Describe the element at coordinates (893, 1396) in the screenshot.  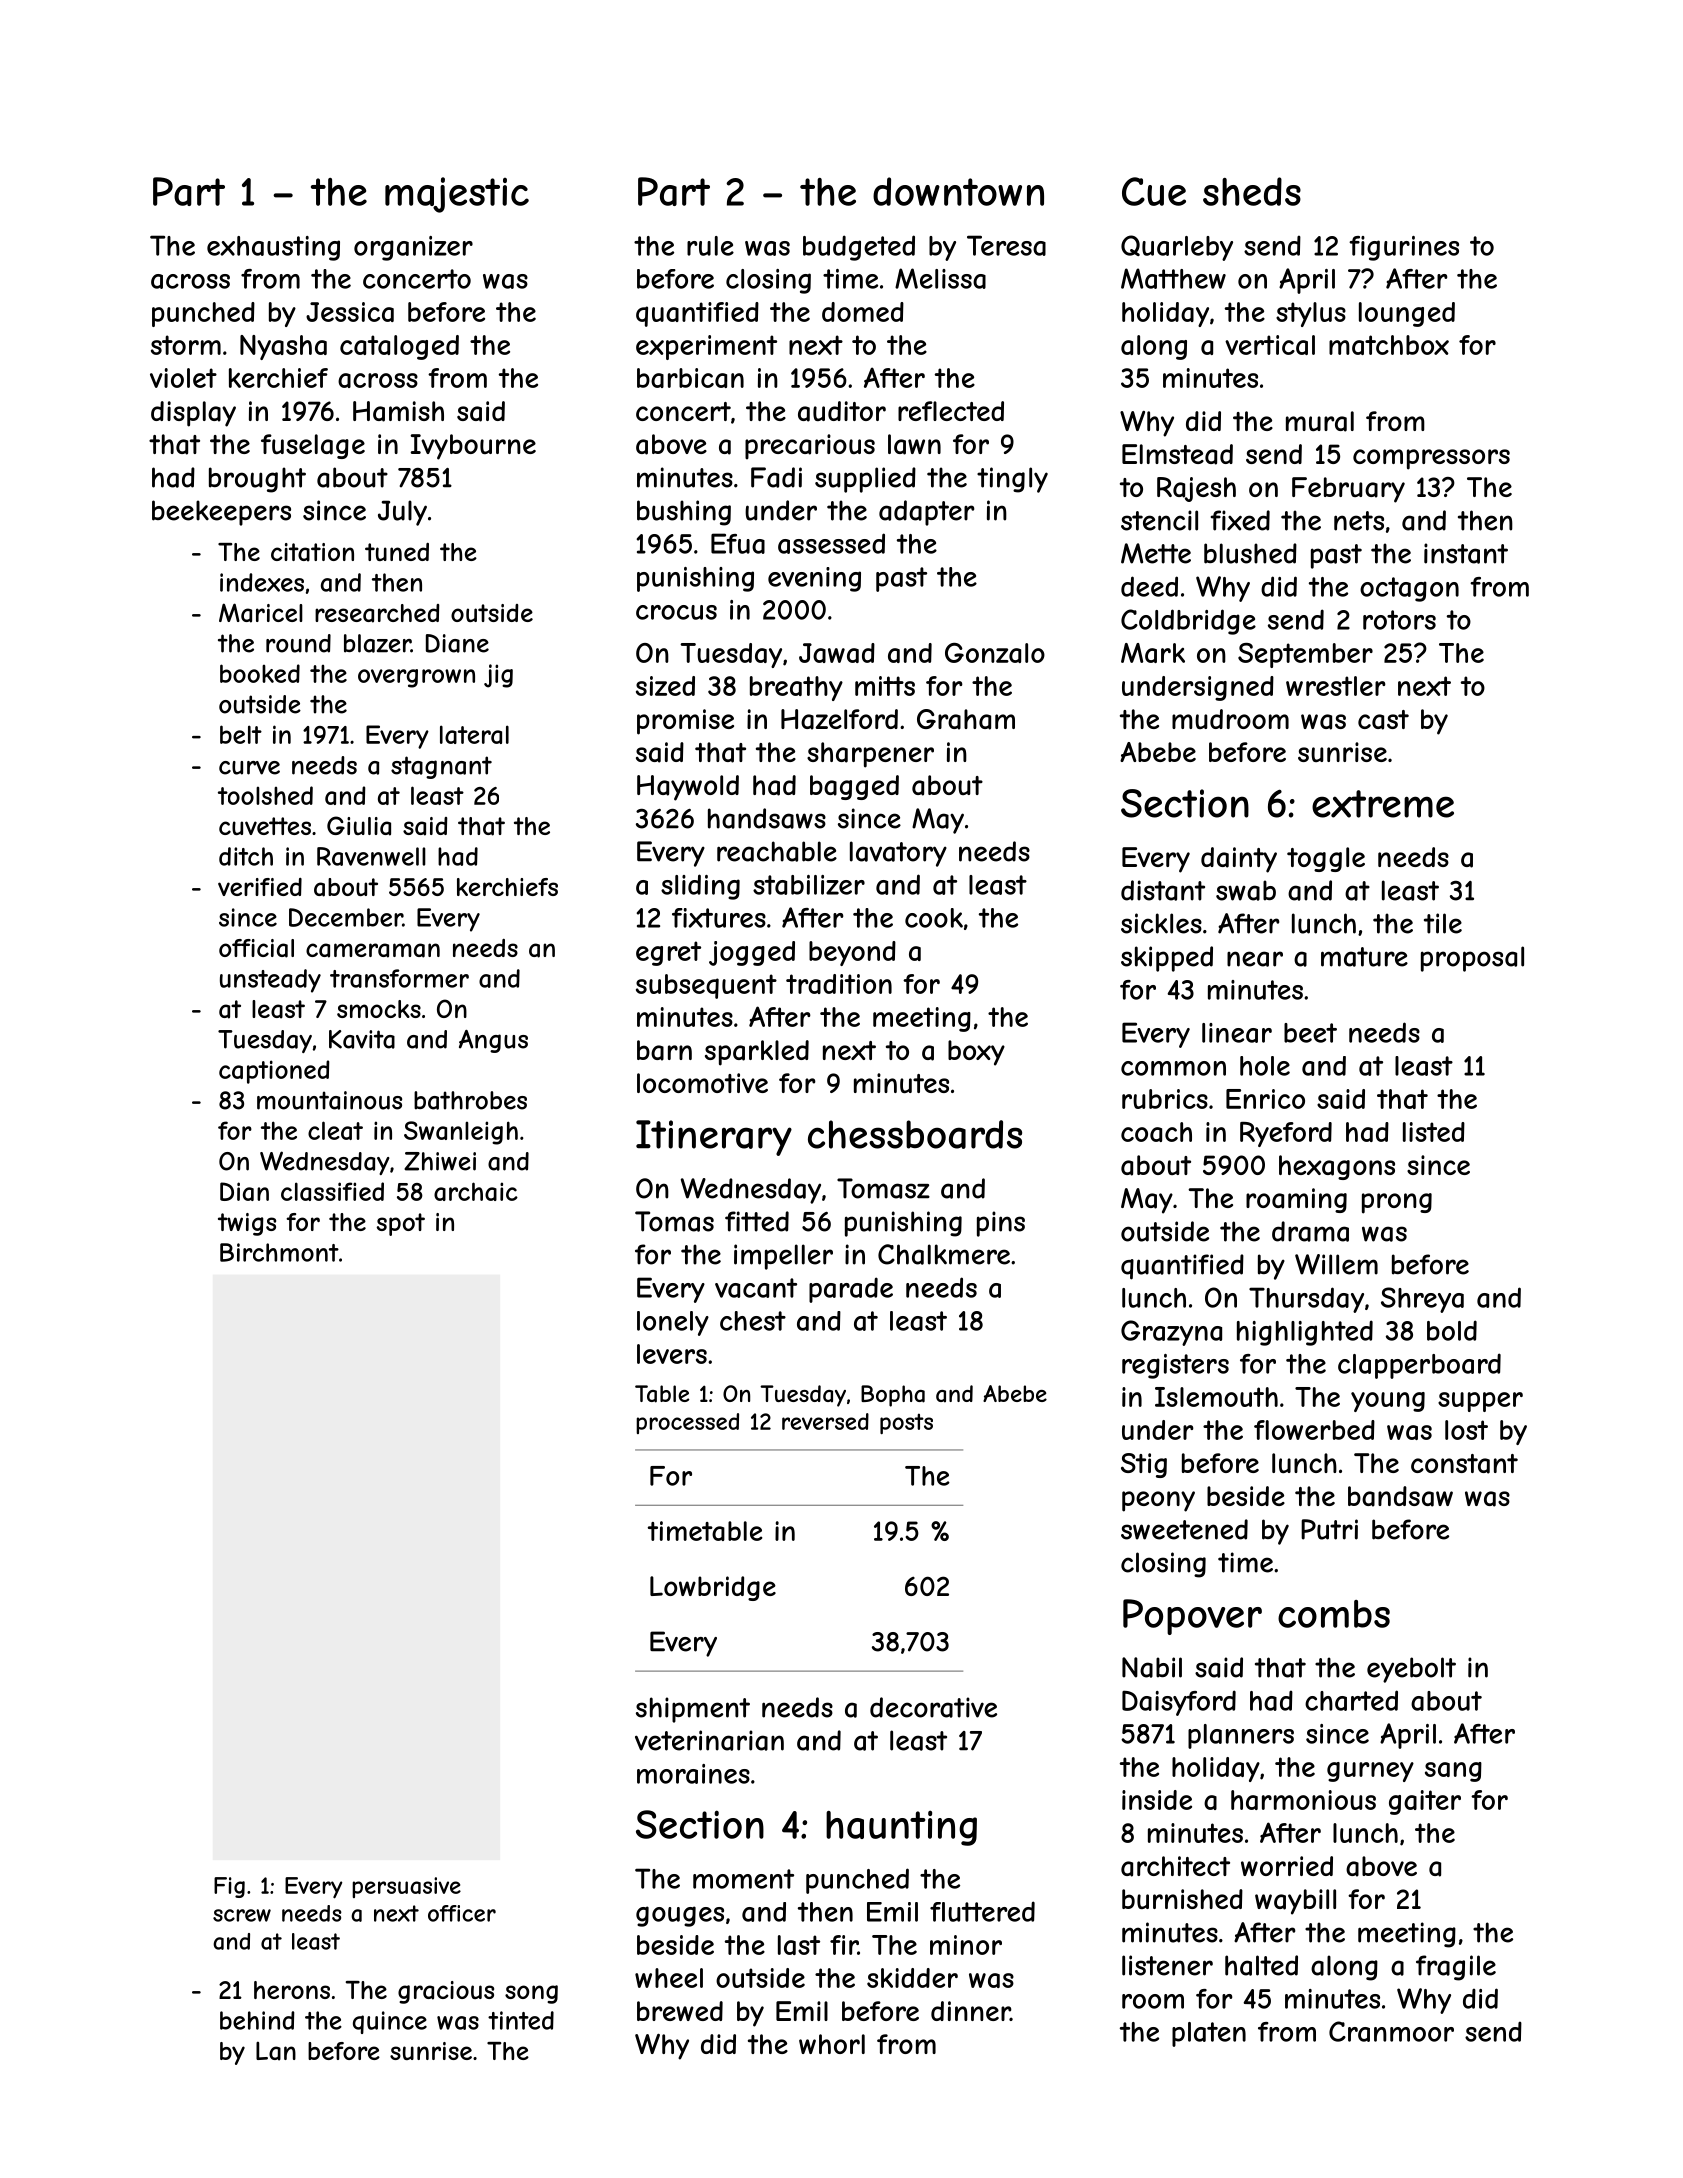
I see `Bopha` at that location.
